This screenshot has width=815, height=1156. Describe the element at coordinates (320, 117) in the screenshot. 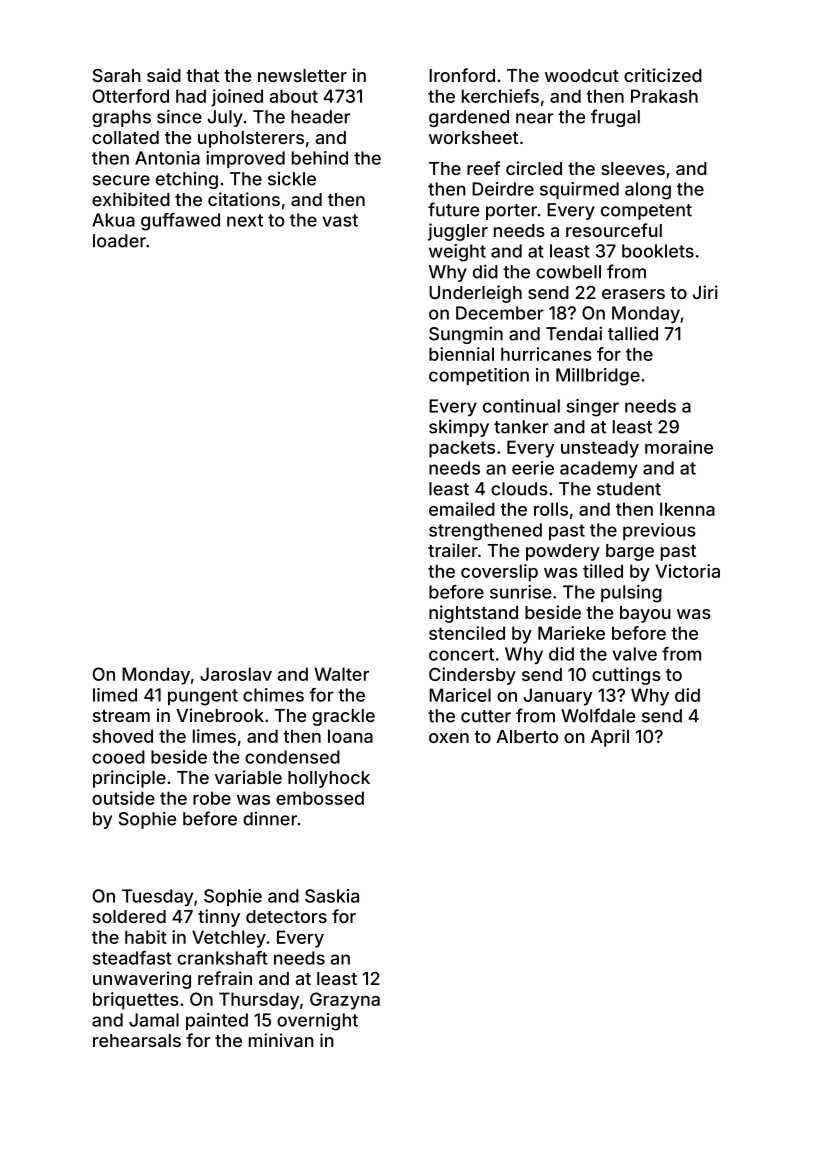

I see `header` at that location.
